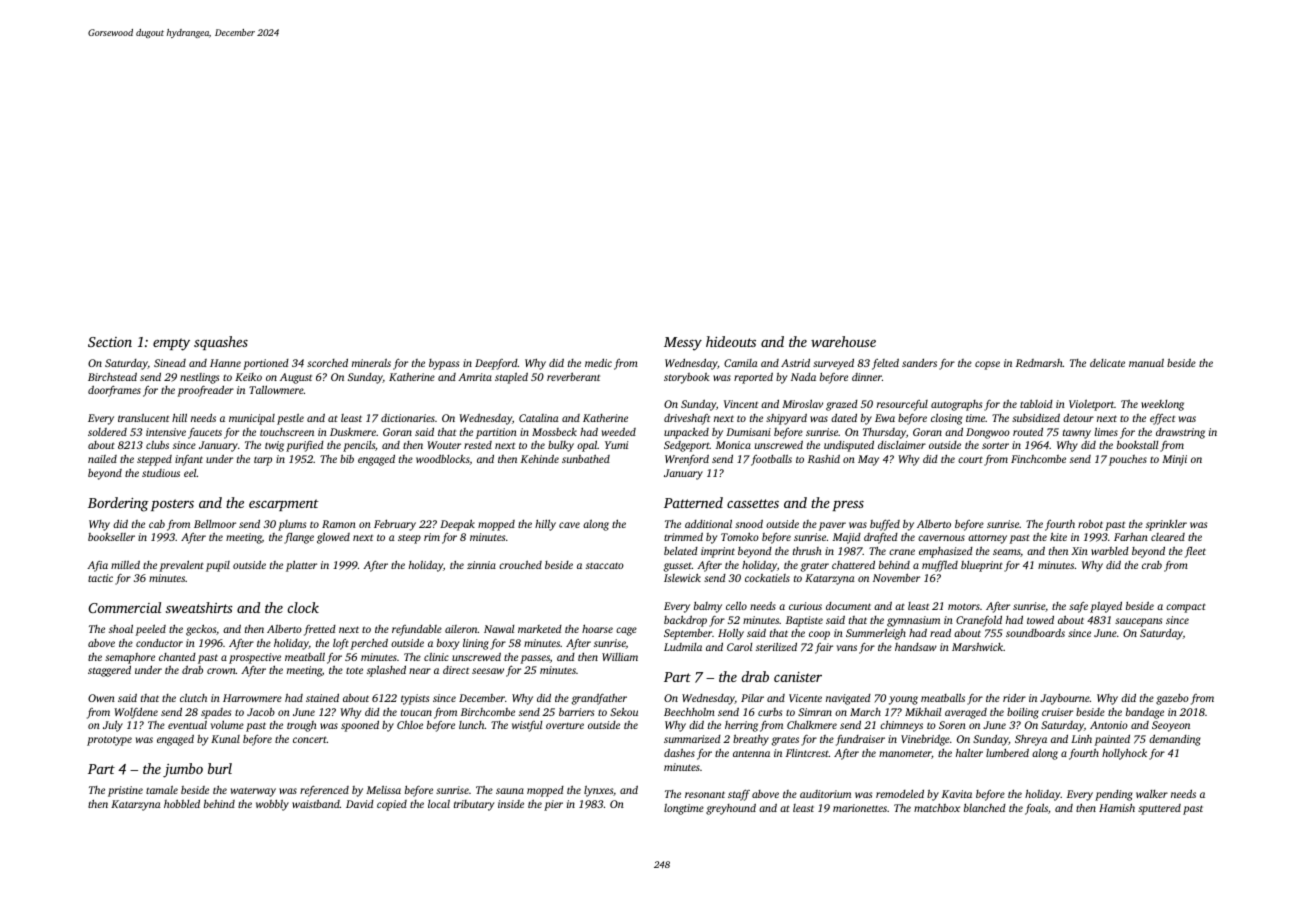 This screenshot has height=924, width=1308. What do you see at coordinates (136, 713) in the screenshot?
I see `Wolfdene` at bounding box center [136, 713].
